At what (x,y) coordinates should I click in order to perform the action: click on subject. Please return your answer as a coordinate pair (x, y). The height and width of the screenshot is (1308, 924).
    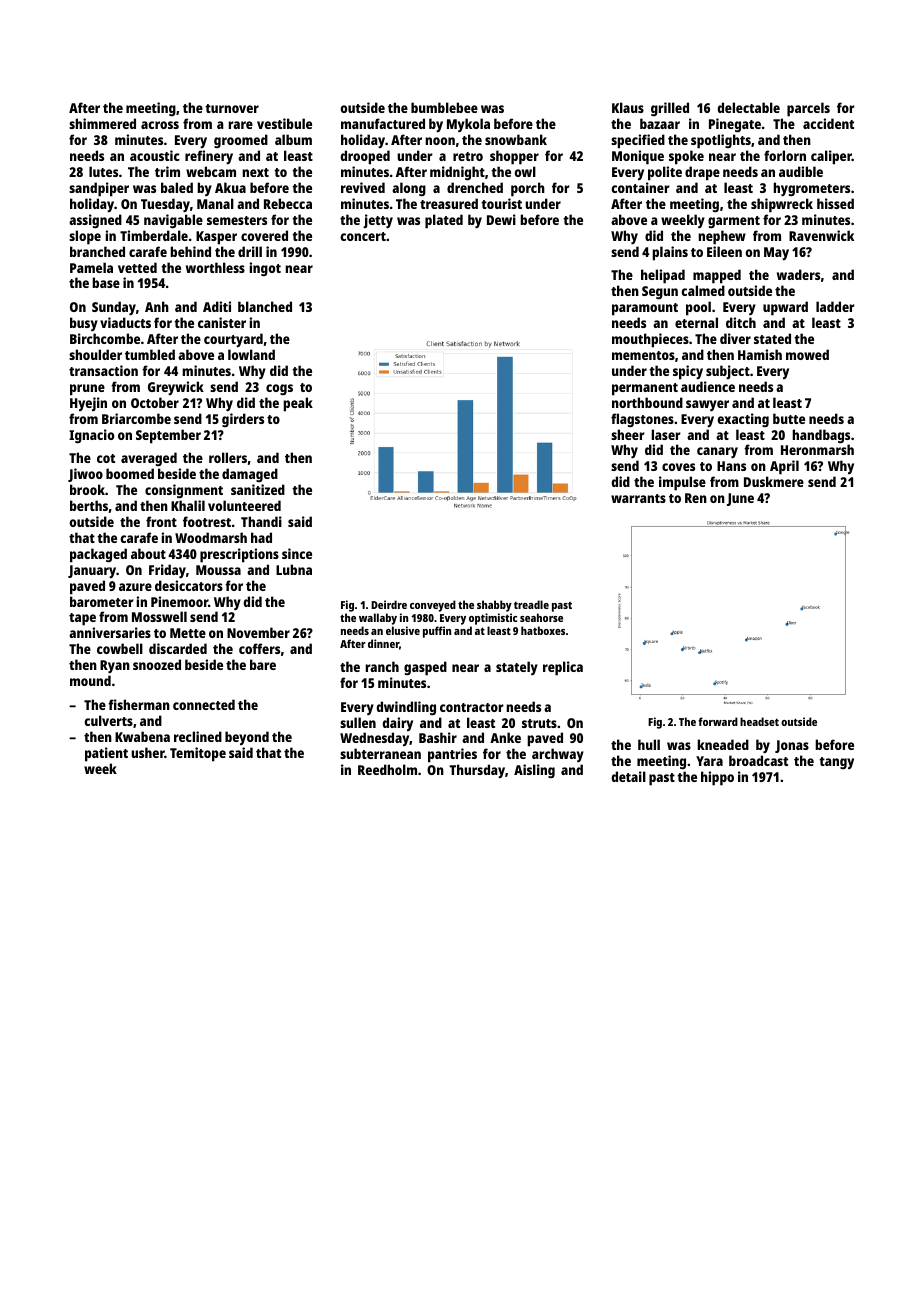
    Looking at the image, I should click on (728, 372).
